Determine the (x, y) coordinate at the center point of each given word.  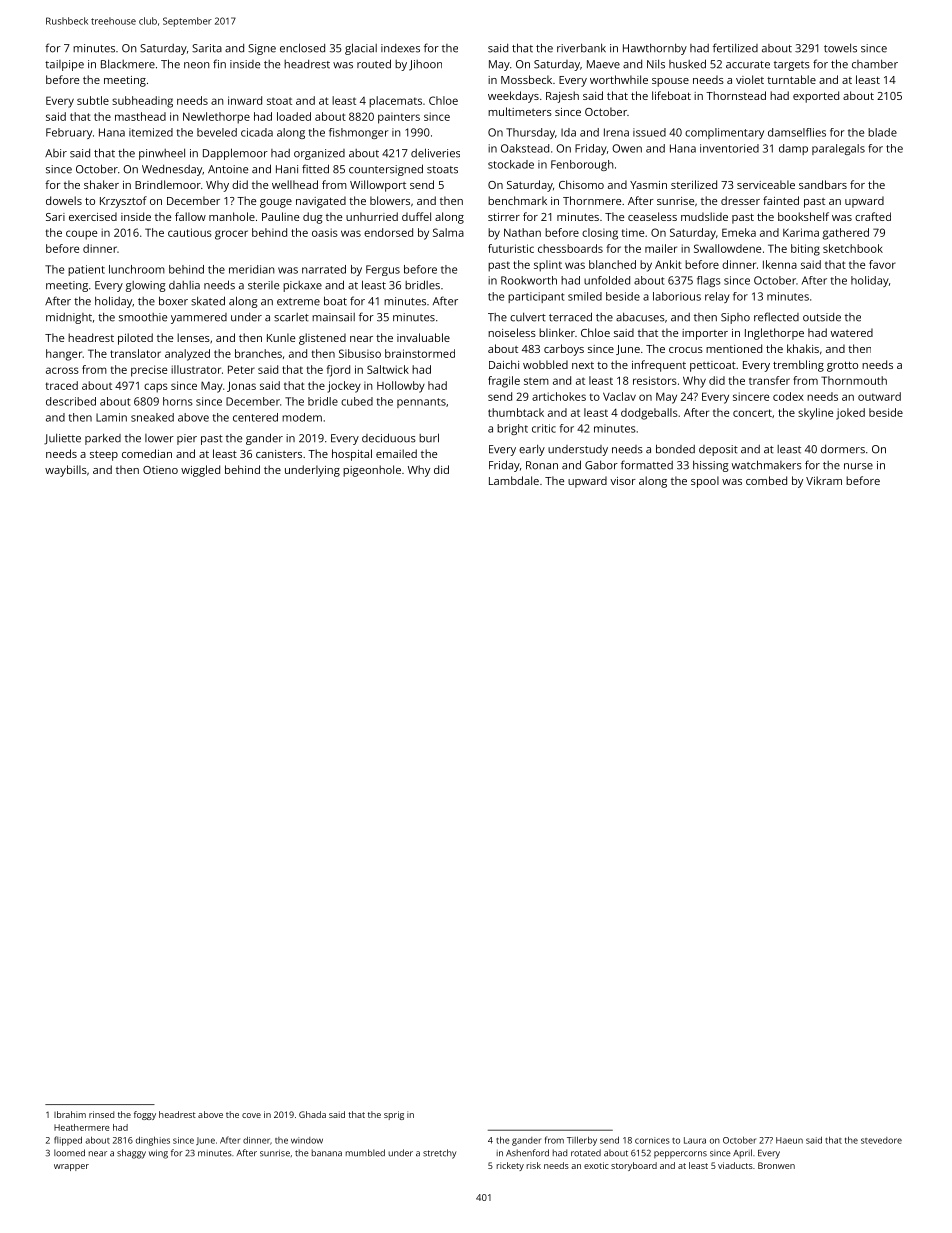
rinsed (101, 1114)
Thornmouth (854, 380)
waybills (66, 471)
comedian (147, 453)
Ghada (312, 1114)
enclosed (302, 48)
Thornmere (592, 200)
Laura (695, 1140)
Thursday (530, 133)
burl (429, 438)
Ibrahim (70, 1114)
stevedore (881, 1140)
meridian (252, 269)
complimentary (724, 133)
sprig (394, 1115)
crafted (873, 216)
